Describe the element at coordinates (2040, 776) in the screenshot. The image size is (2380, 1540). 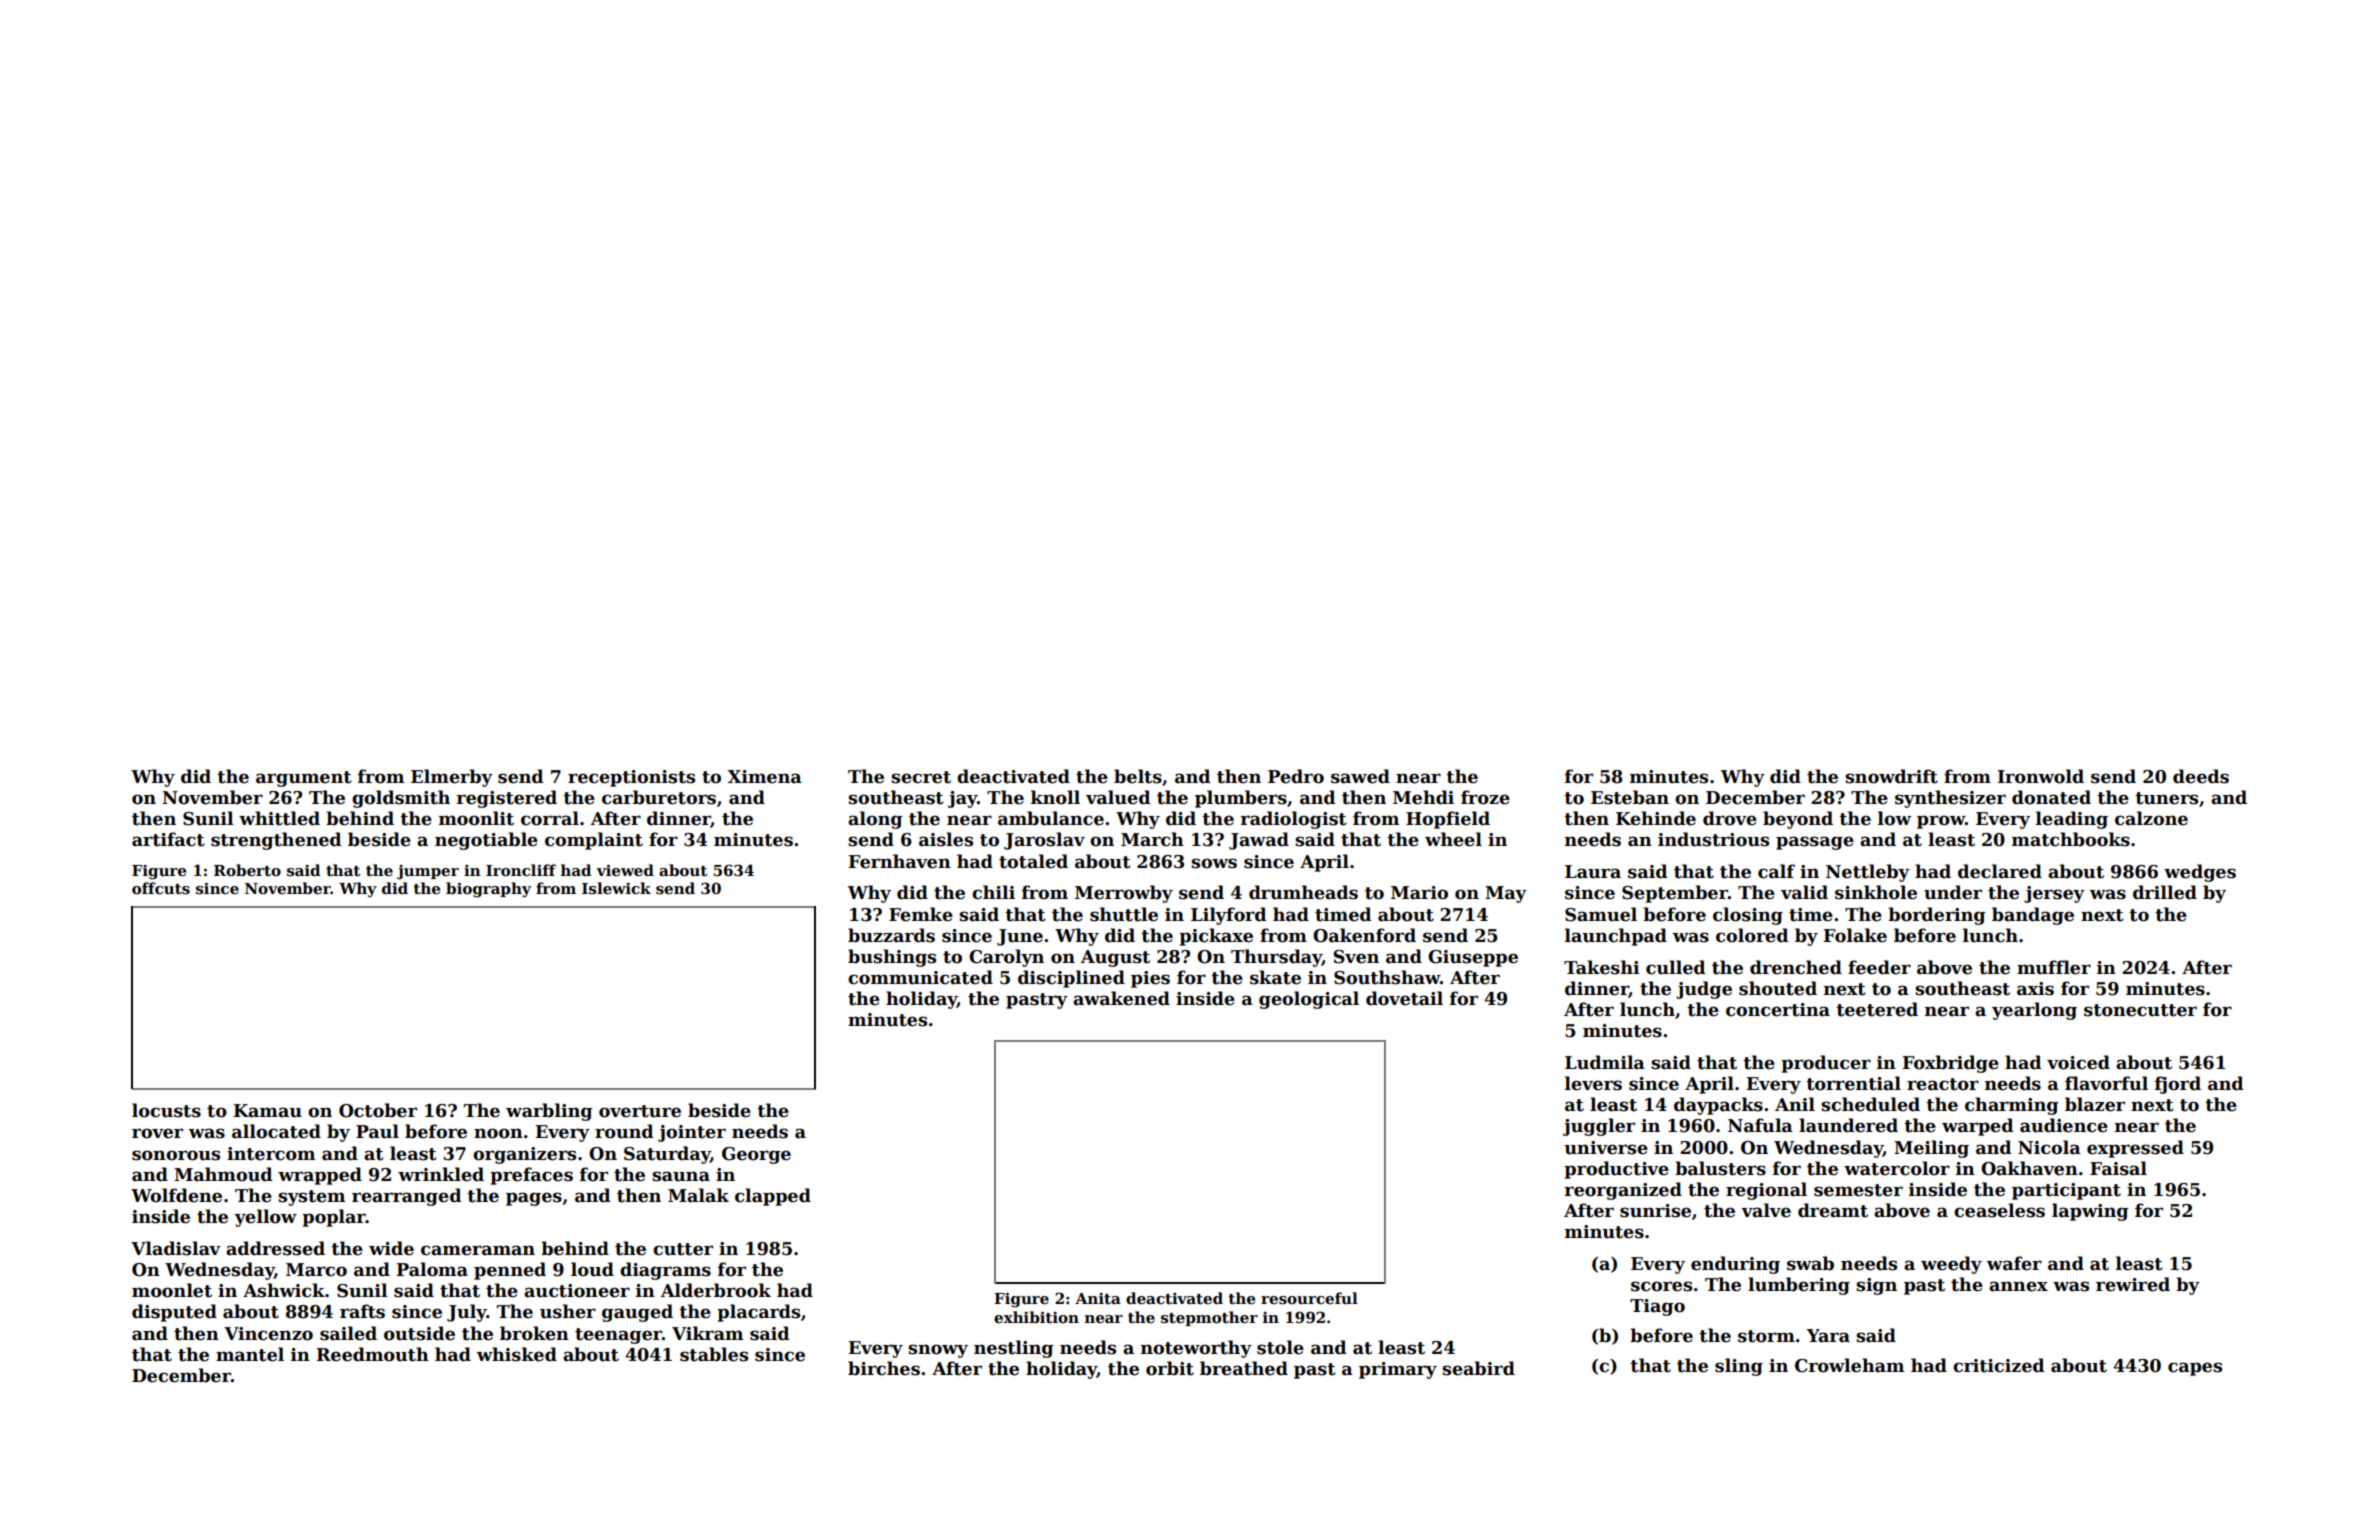
I see `Ironwold` at that location.
